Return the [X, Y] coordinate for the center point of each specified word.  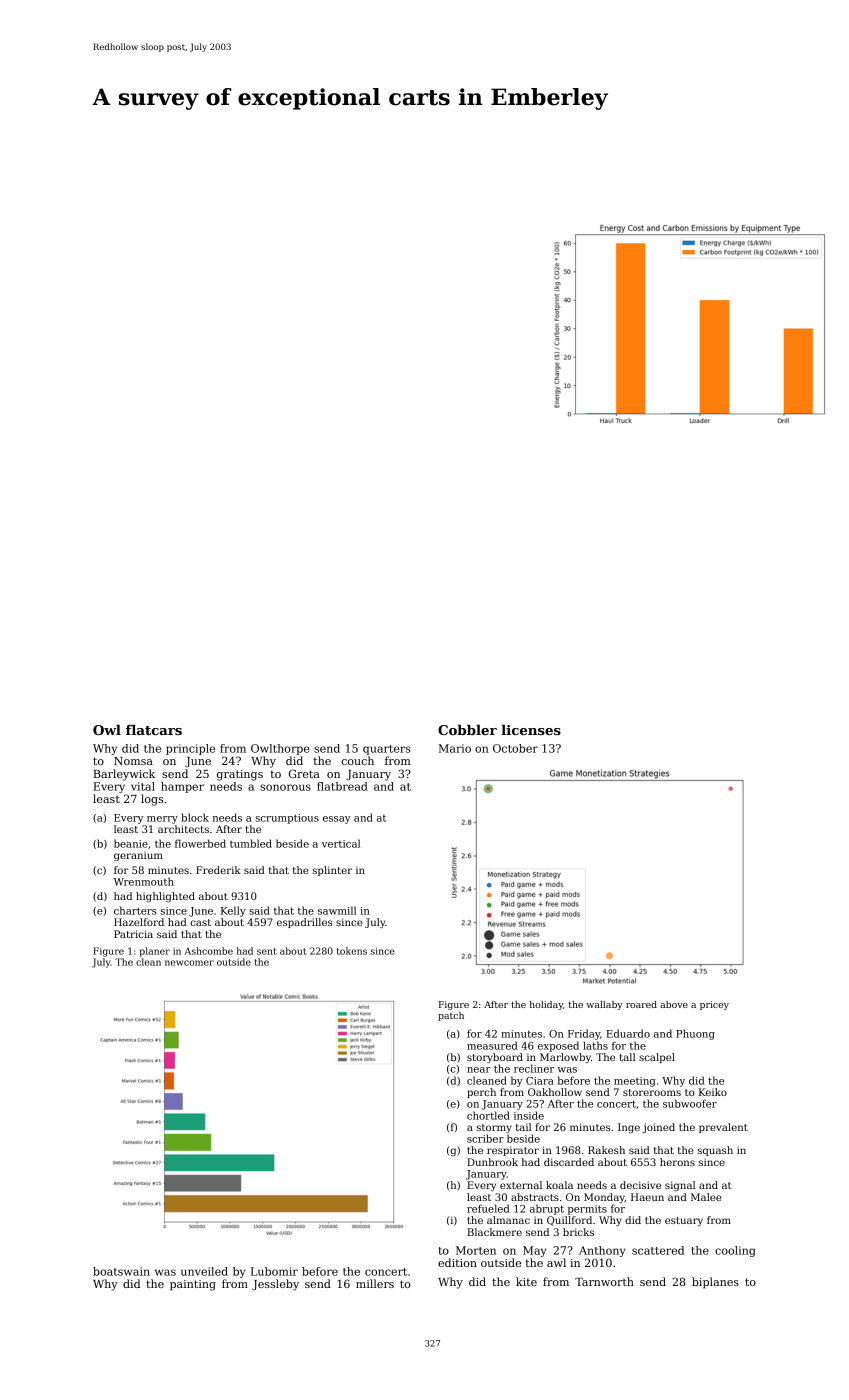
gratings [240, 775]
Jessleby [275, 1285]
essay [337, 820]
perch [481, 1093]
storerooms [652, 1092]
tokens [352, 951]
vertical [341, 843]
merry [162, 820]
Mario [454, 748]
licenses [531, 730]
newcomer [189, 963]
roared [641, 1004]
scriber [485, 1138]
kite [526, 1281]
